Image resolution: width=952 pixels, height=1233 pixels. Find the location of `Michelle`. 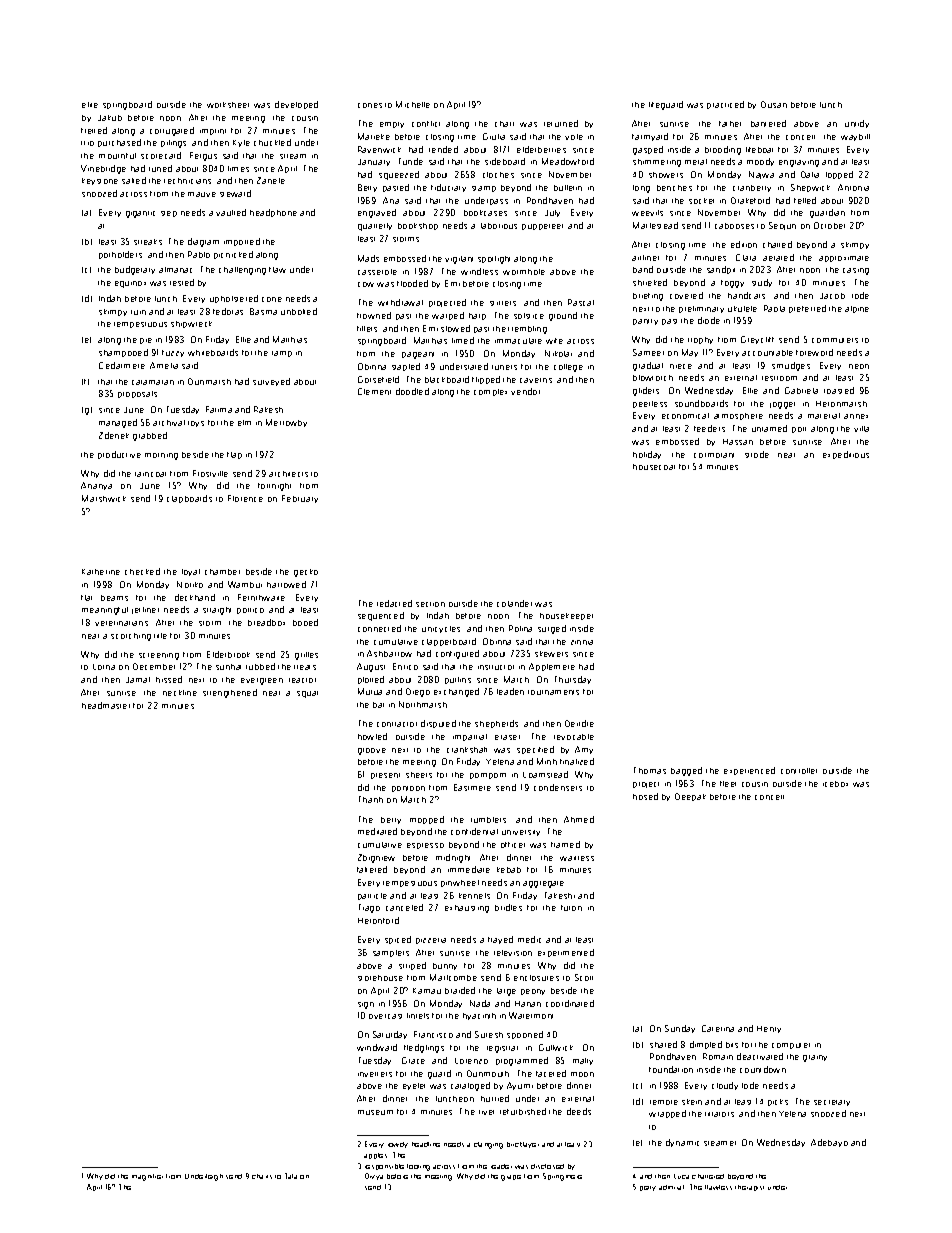

Michelle is located at coordinates (413, 104).
